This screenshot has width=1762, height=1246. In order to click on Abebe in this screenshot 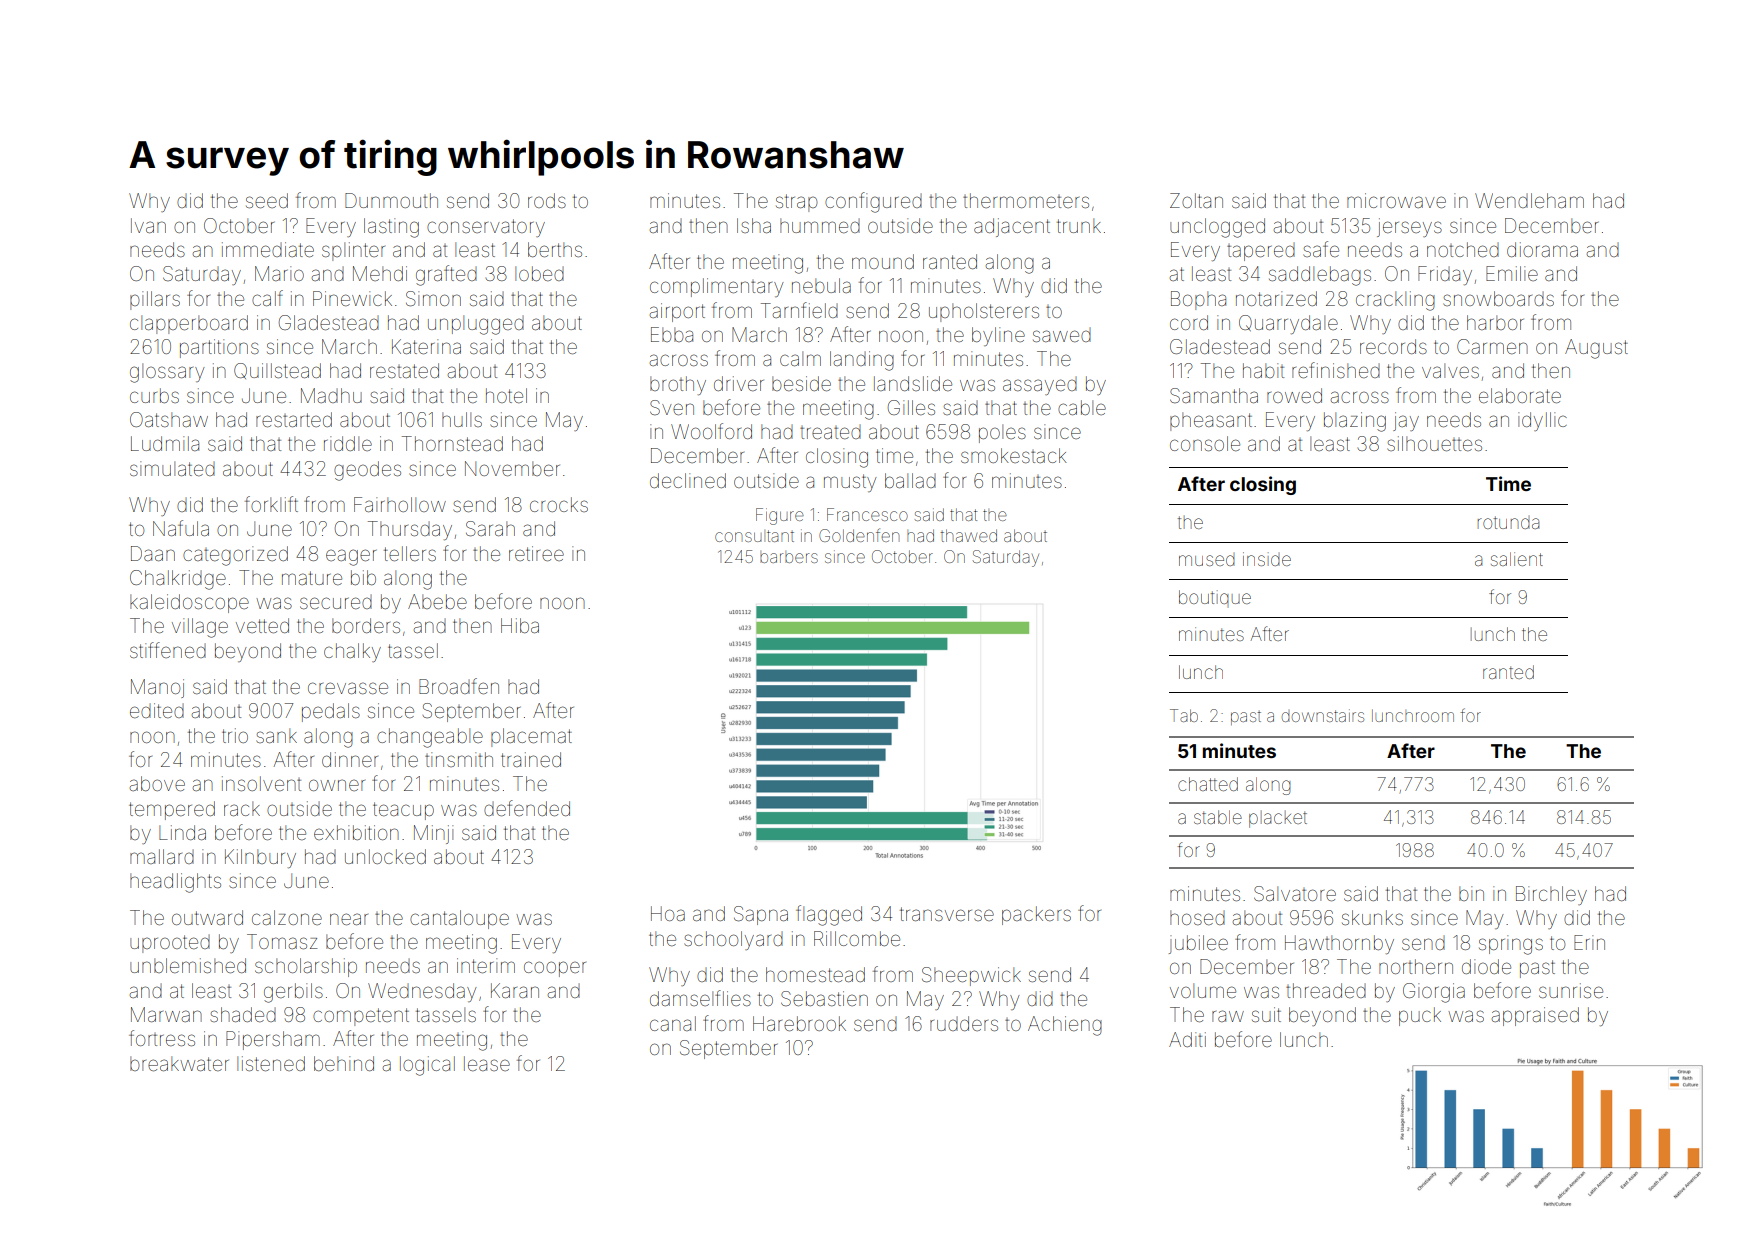, I will do `click(437, 601)`.
